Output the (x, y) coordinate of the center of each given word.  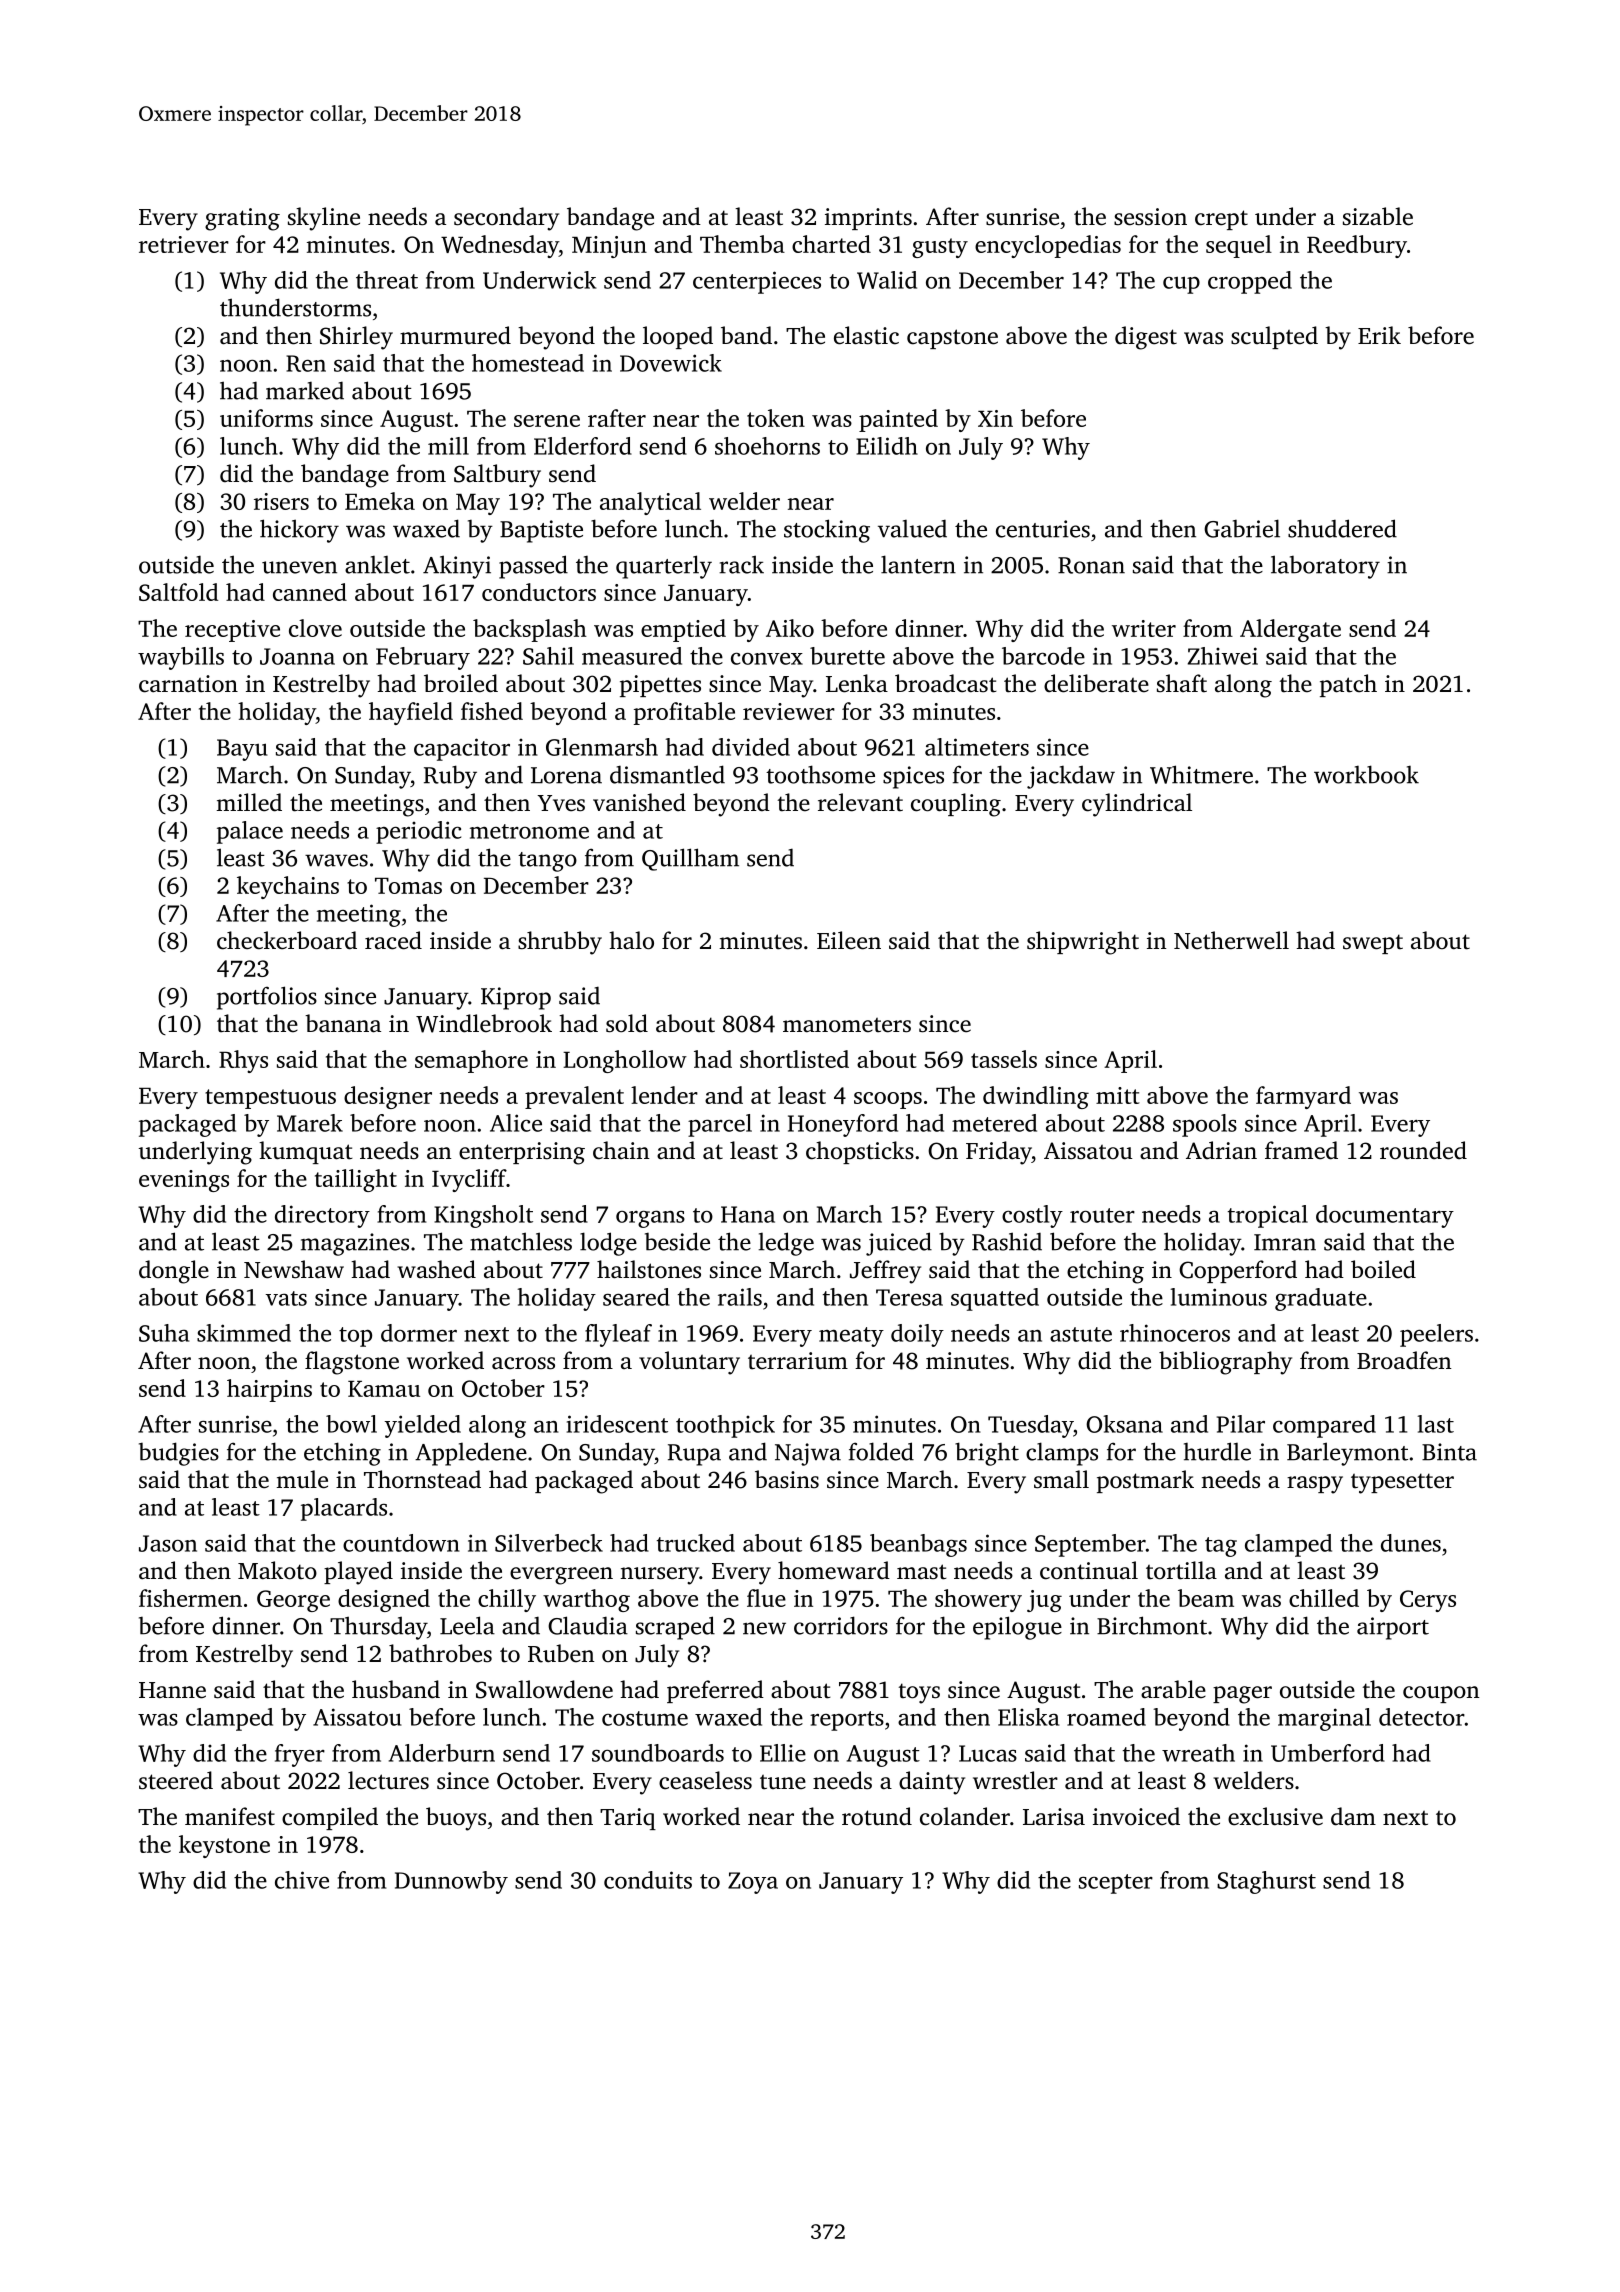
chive (302, 1880)
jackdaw (1071, 777)
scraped (675, 1628)
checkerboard (287, 940)
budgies (179, 1454)
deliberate (1096, 683)
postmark (1145, 1481)
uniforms (266, 418)
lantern (918, 564)
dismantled (667, 774)
